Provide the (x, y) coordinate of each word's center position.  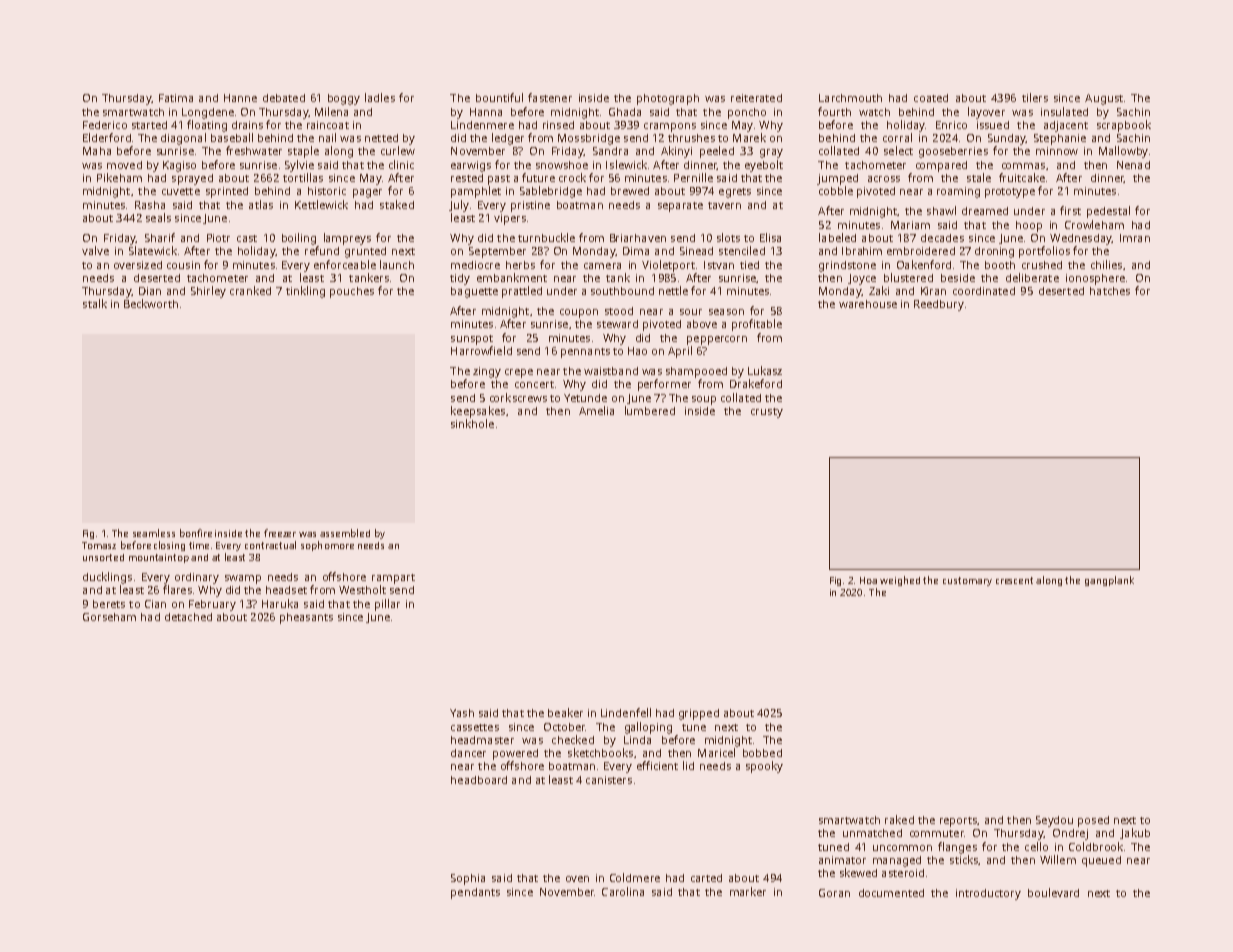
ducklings (107, 578)
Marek (749, 137)
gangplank (1109, 581)
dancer (468, 753)
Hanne (240, 98)
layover (986, 113)
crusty (767, 413)
